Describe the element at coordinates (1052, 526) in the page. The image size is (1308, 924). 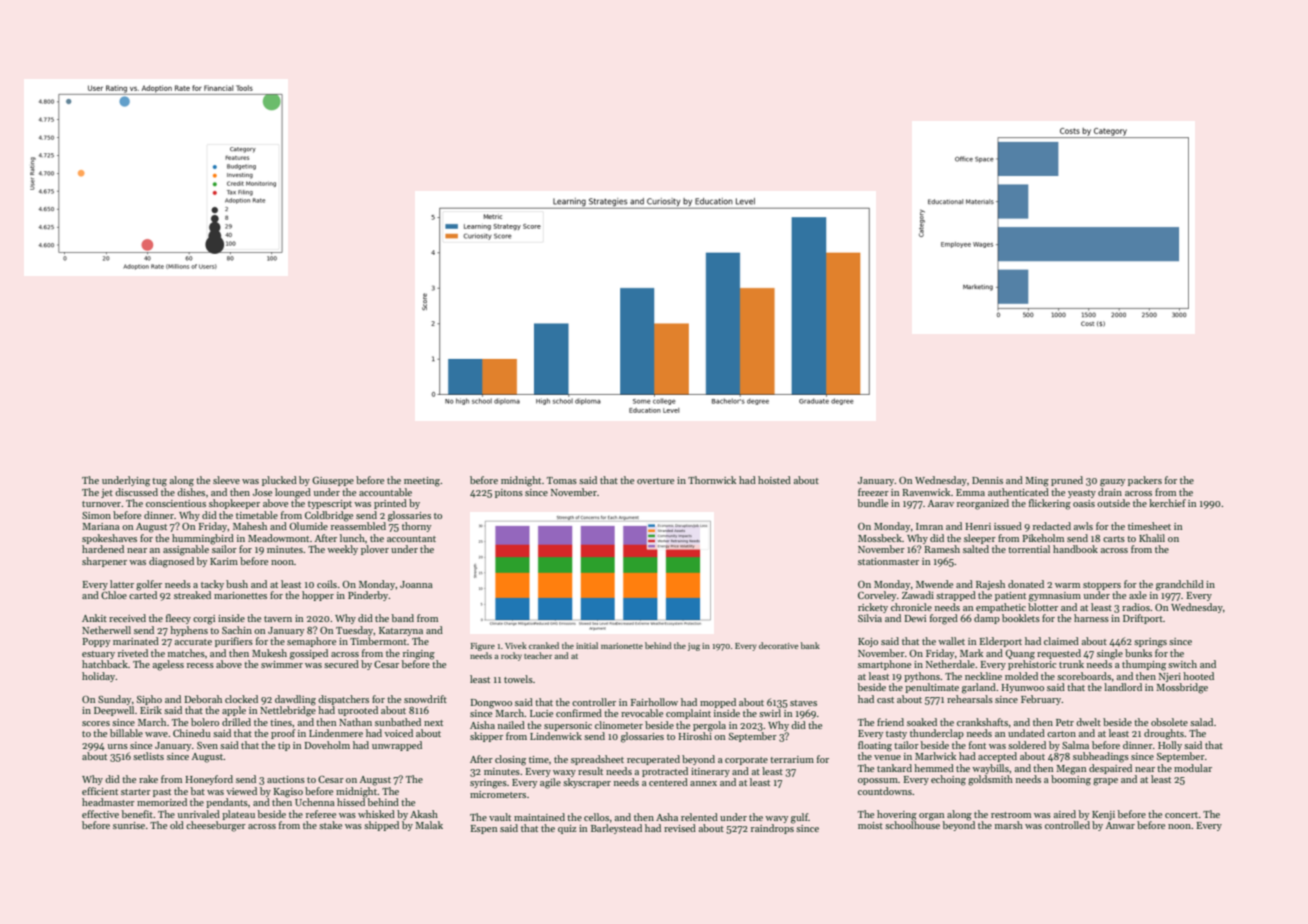
I see `redacted` at that location.
